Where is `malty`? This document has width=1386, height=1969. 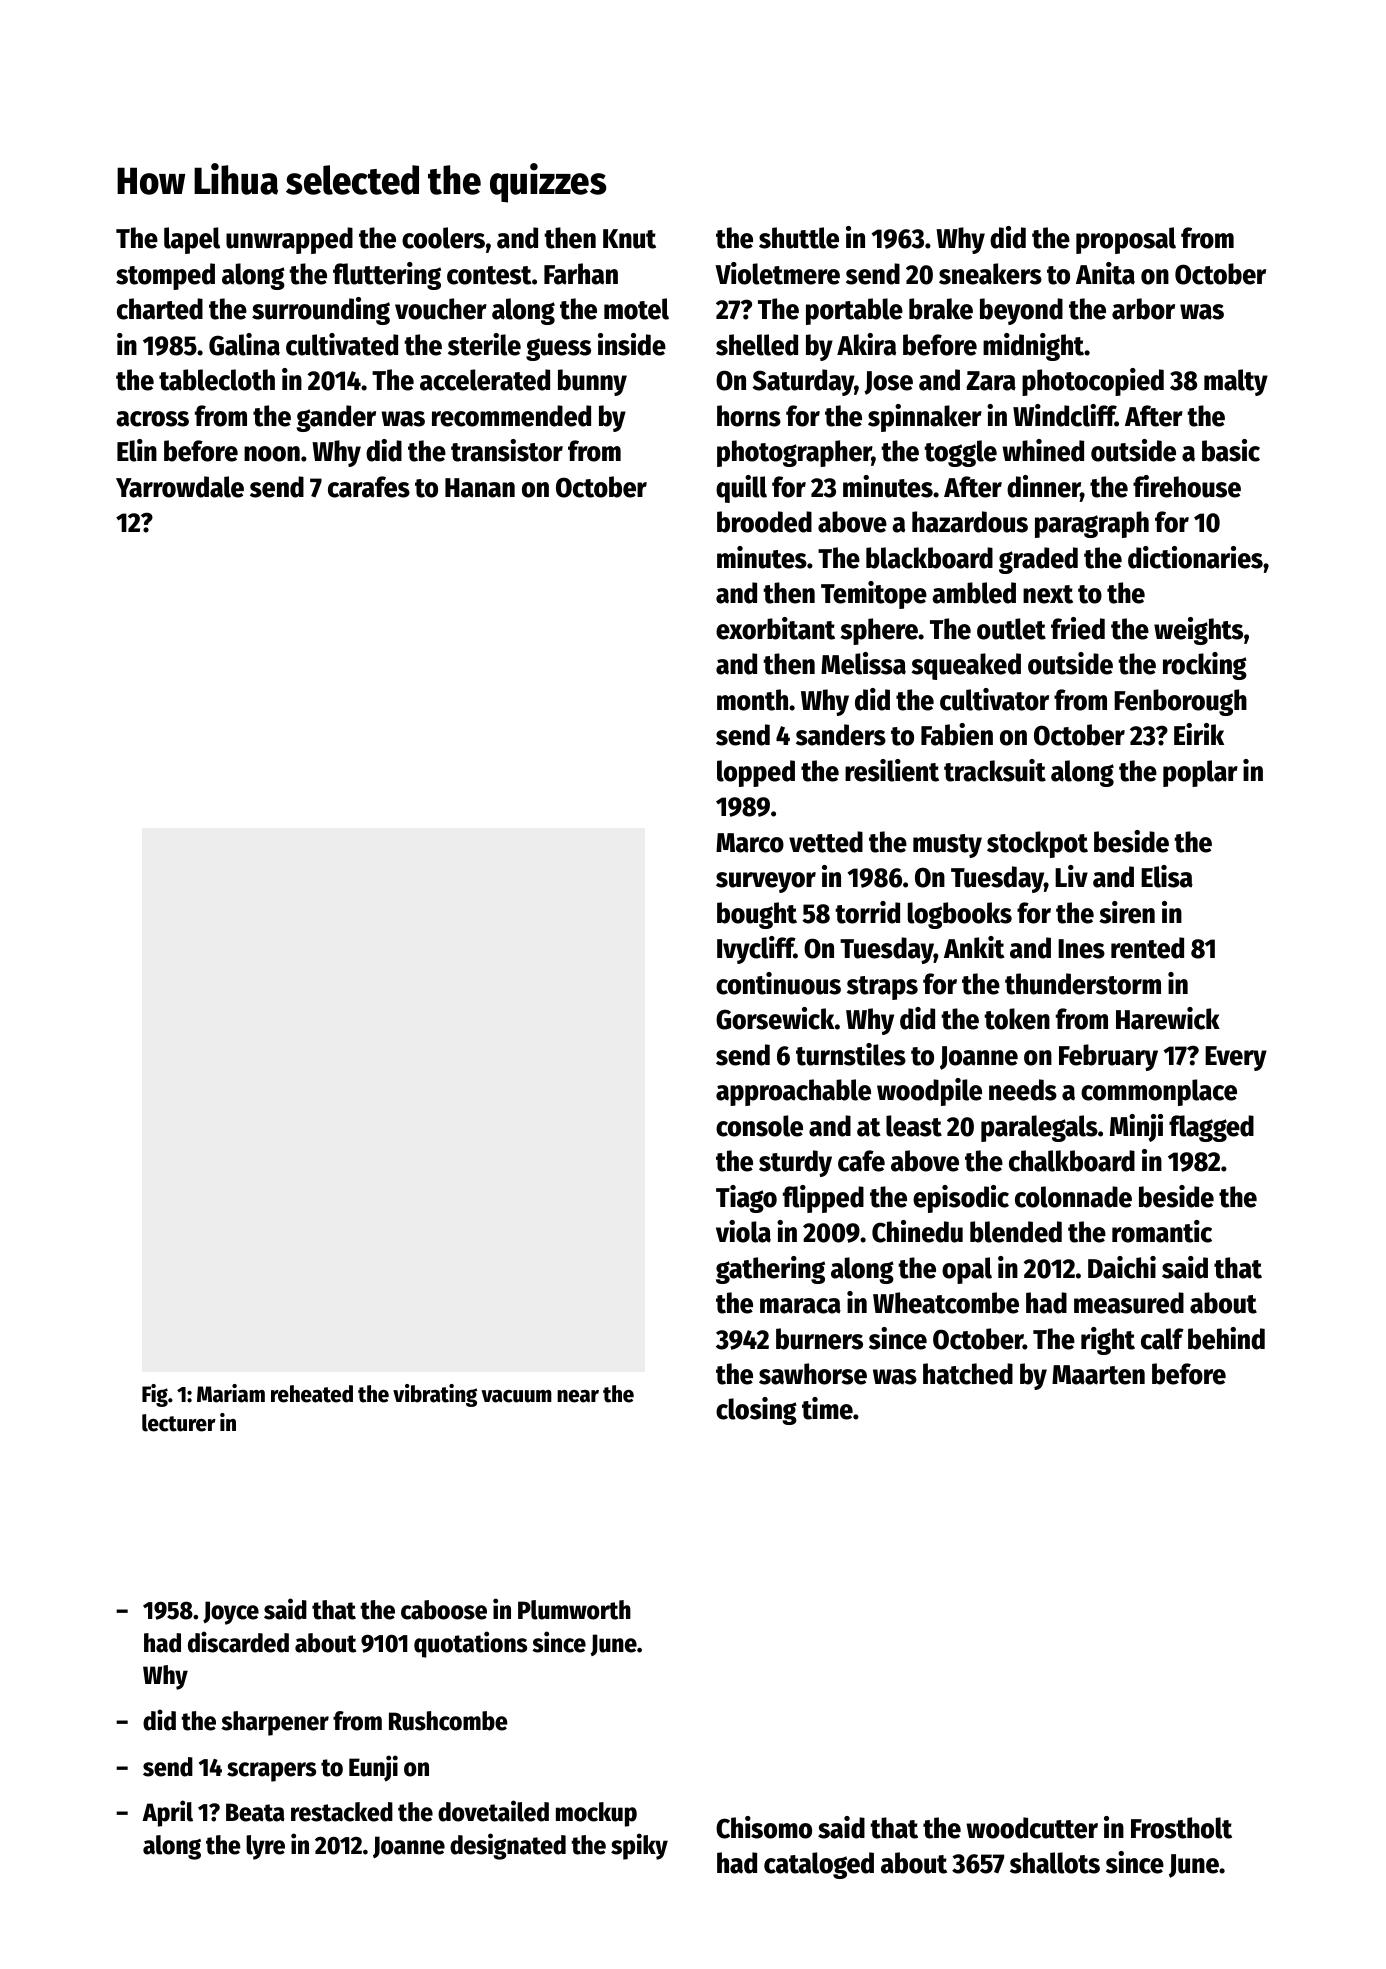
malty is located at coordinates (1236, 382).
